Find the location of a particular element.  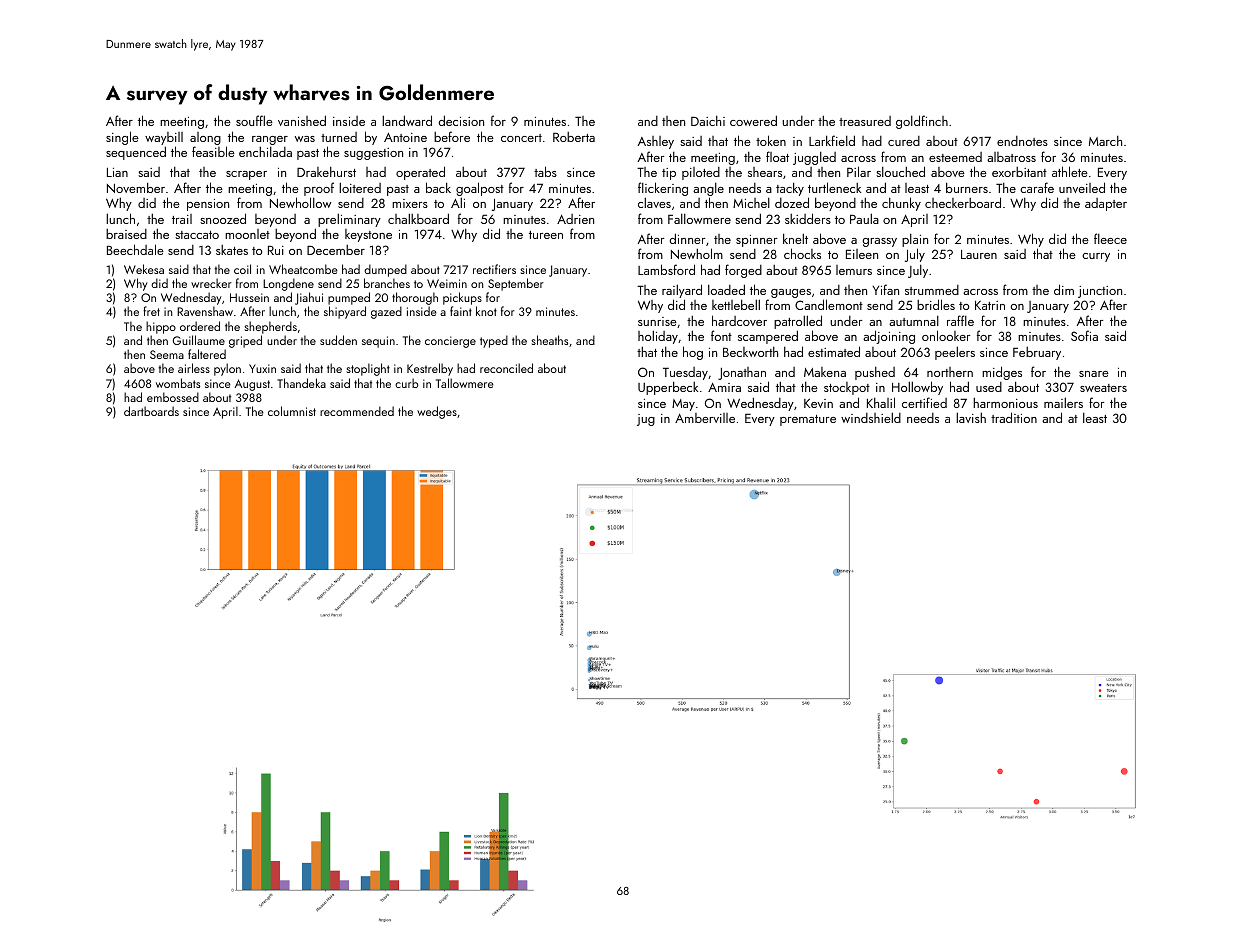

dim is located at coordinates (1064, 289).
